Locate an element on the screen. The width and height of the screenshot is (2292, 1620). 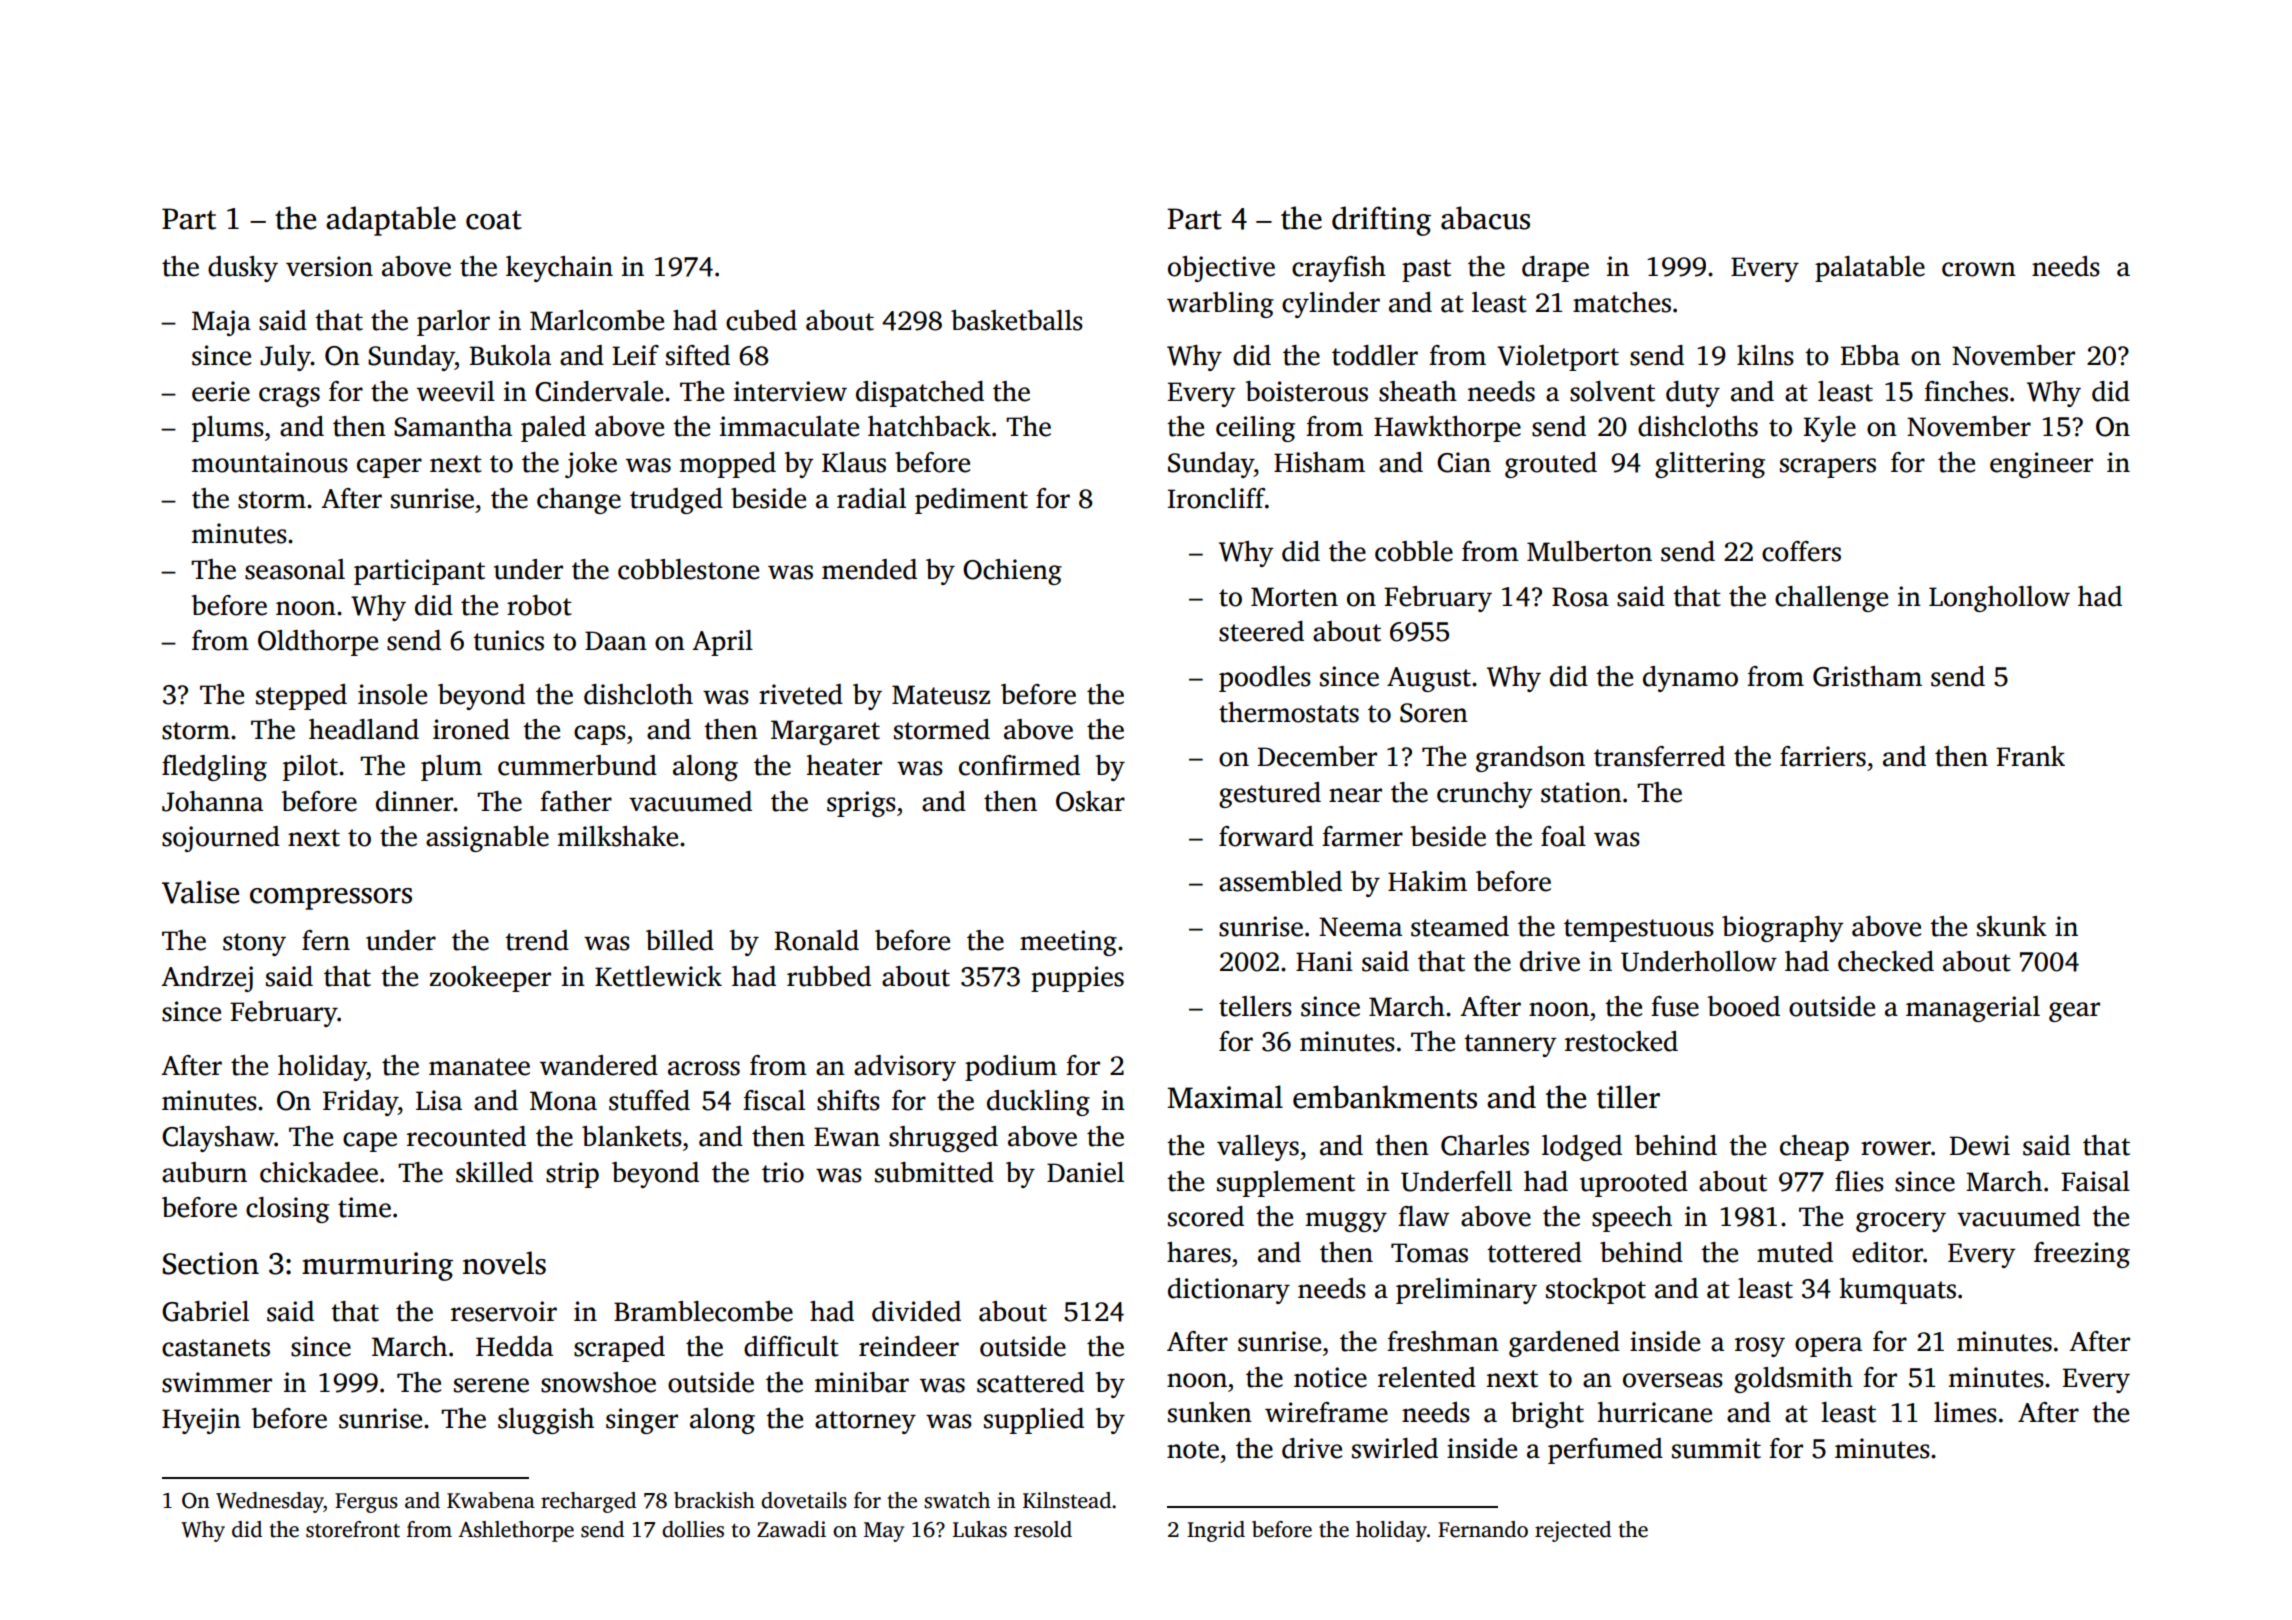
keychain is located at coordinates (559, 269).
